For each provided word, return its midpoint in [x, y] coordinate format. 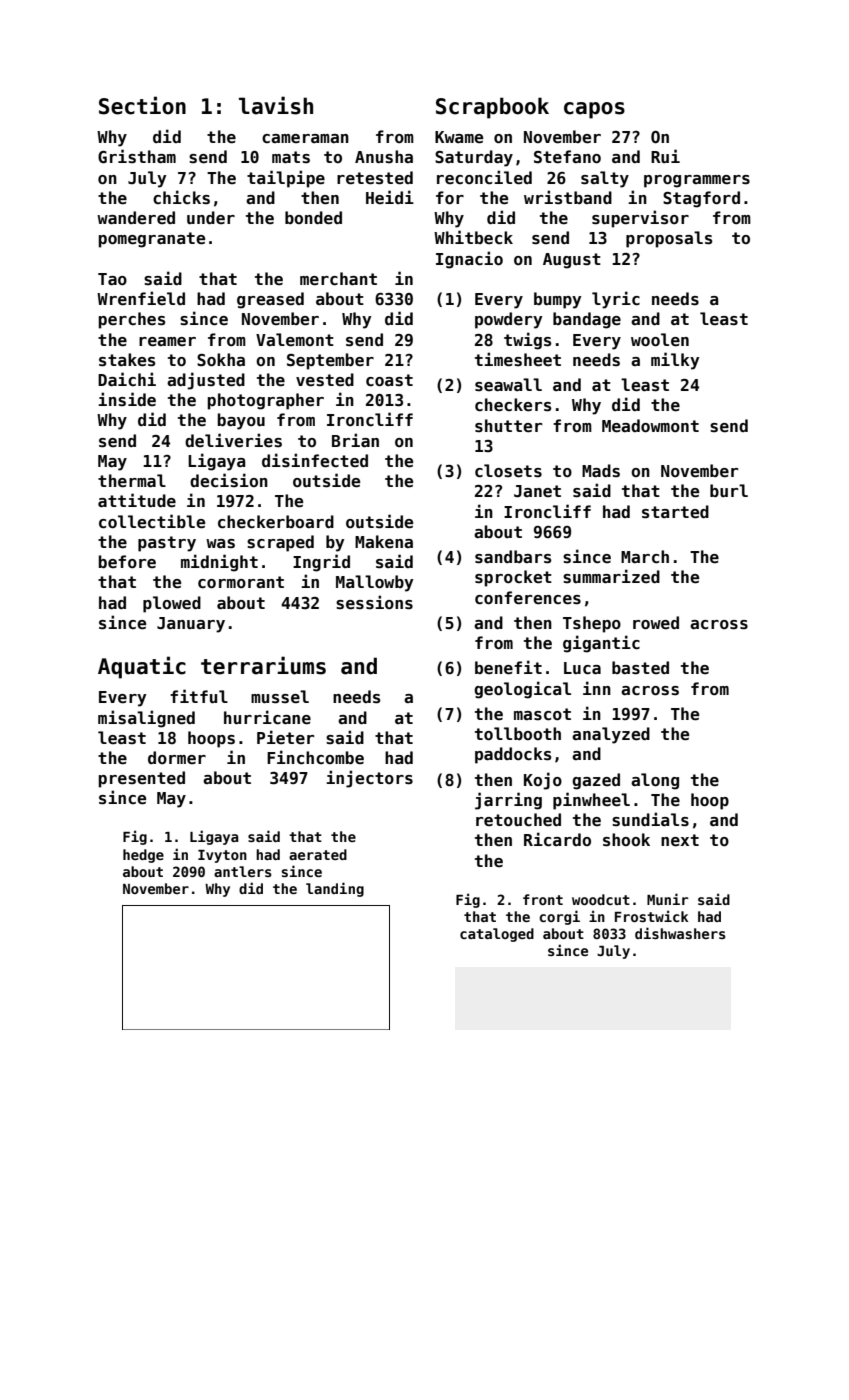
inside [127, 399]
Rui [665, 156]
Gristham [137, 156]
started [675, 512]
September [330, 361]
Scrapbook [492, 108]
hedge [143, 856]
